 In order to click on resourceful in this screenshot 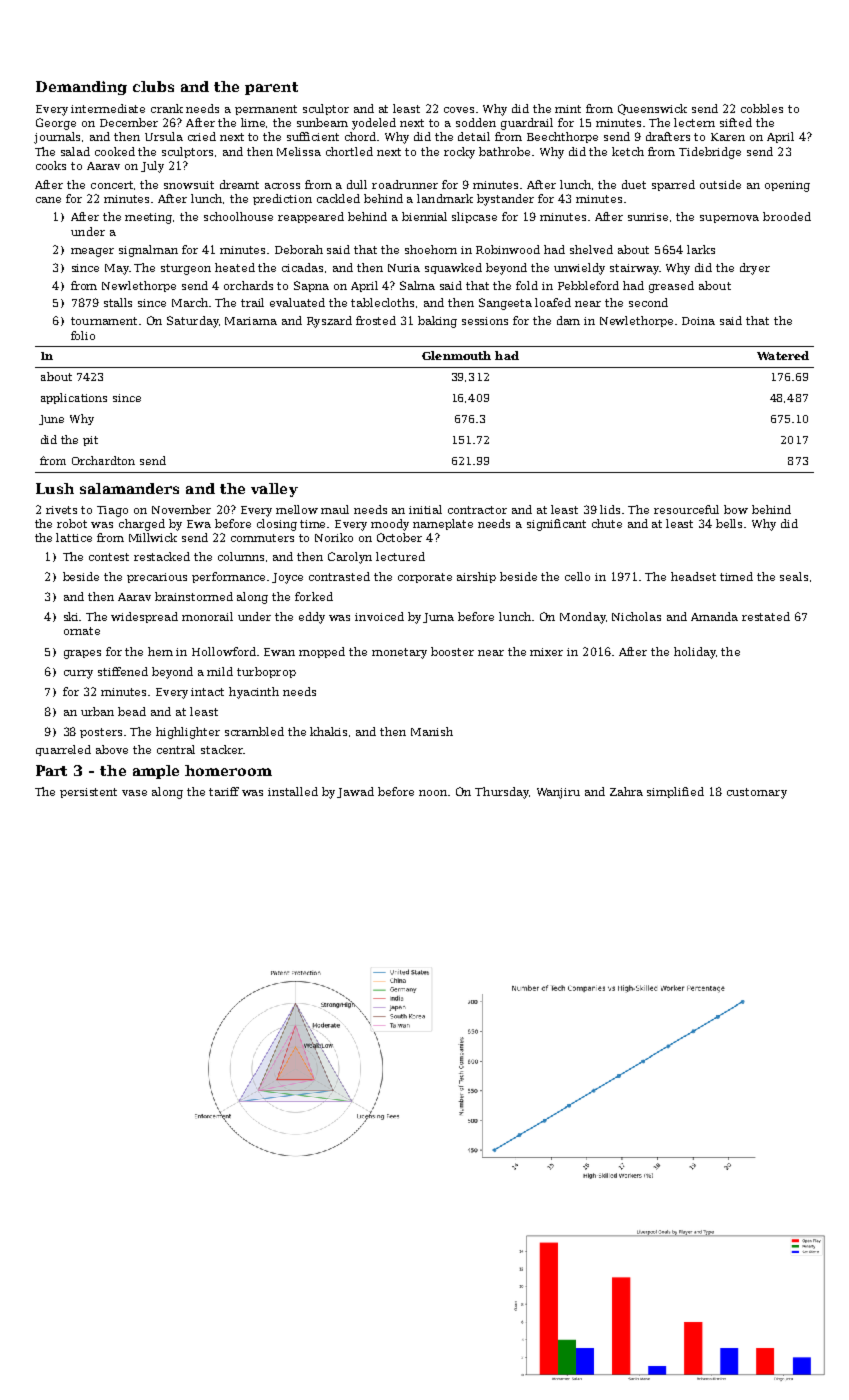, I will do `click(686, 509)`.
